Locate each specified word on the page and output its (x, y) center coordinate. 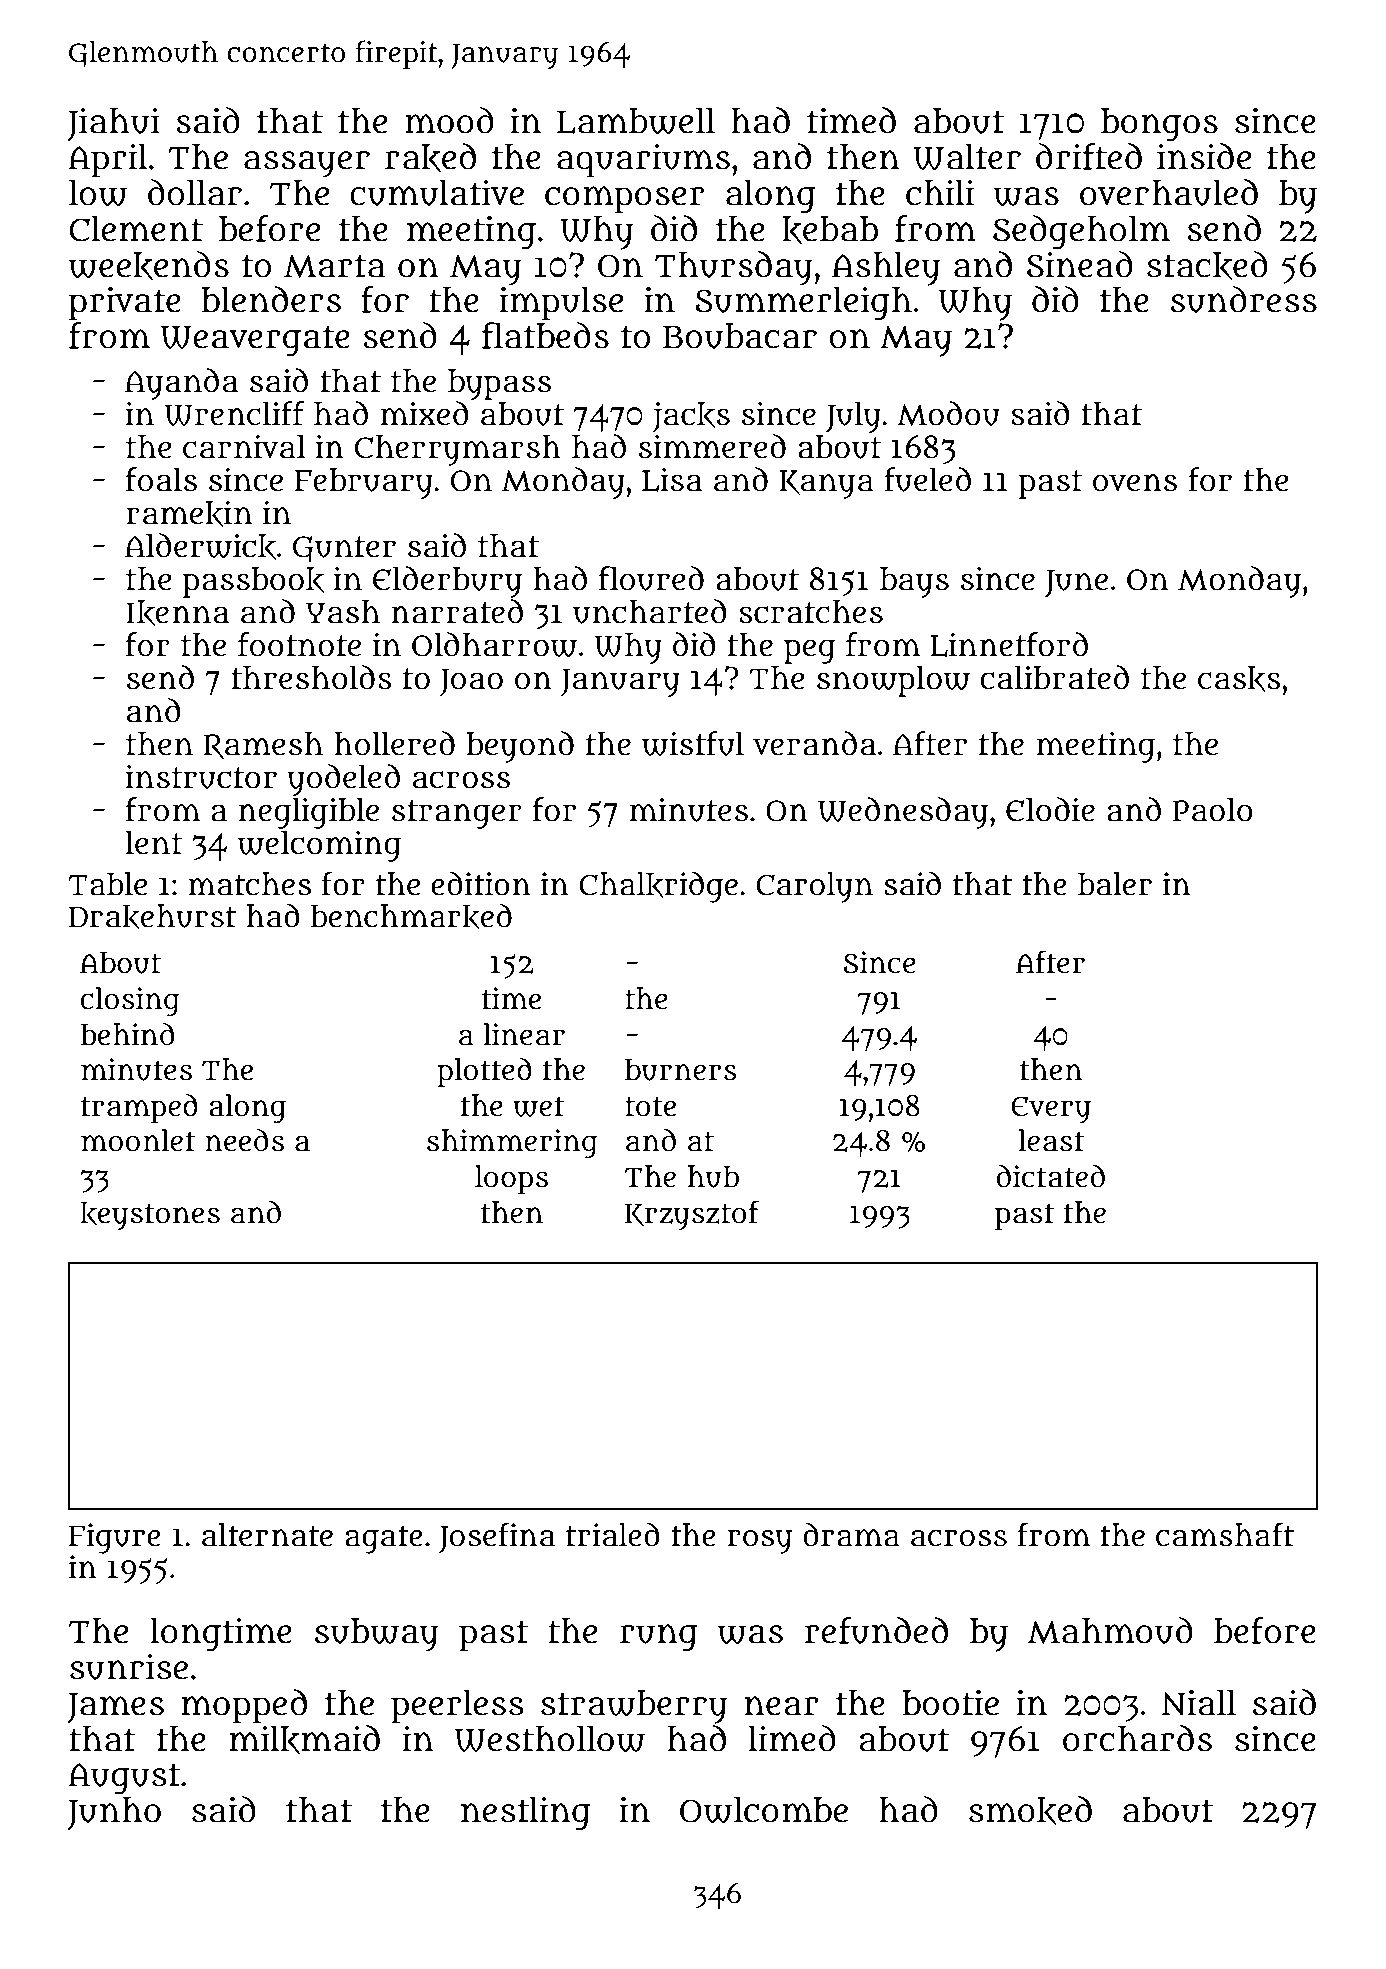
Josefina (497, 1537)
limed (792, 1738)
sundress (1244, 299)
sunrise (129, 1666)
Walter (967, 157)
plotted (484, 1073)
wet (538, 1107)
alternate (267, 1535)
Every (1051, 1110)
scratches (811, 612)
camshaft (1225, 1534)
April (108, 160)
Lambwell (636, 121)
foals (161, 479)
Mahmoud (1110, 1630)
